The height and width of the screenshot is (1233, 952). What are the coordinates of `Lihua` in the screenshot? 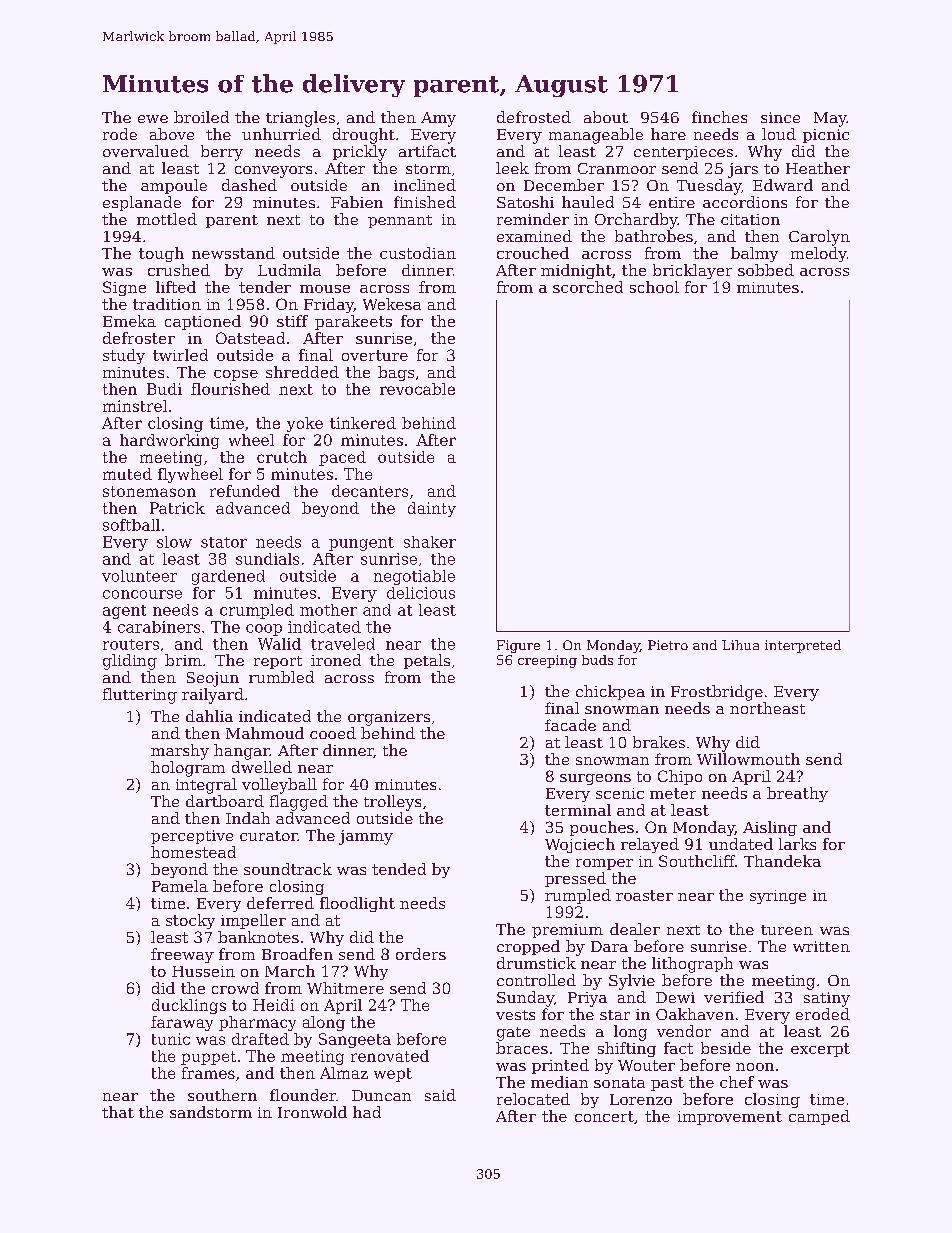 It's located at (740, 645).
